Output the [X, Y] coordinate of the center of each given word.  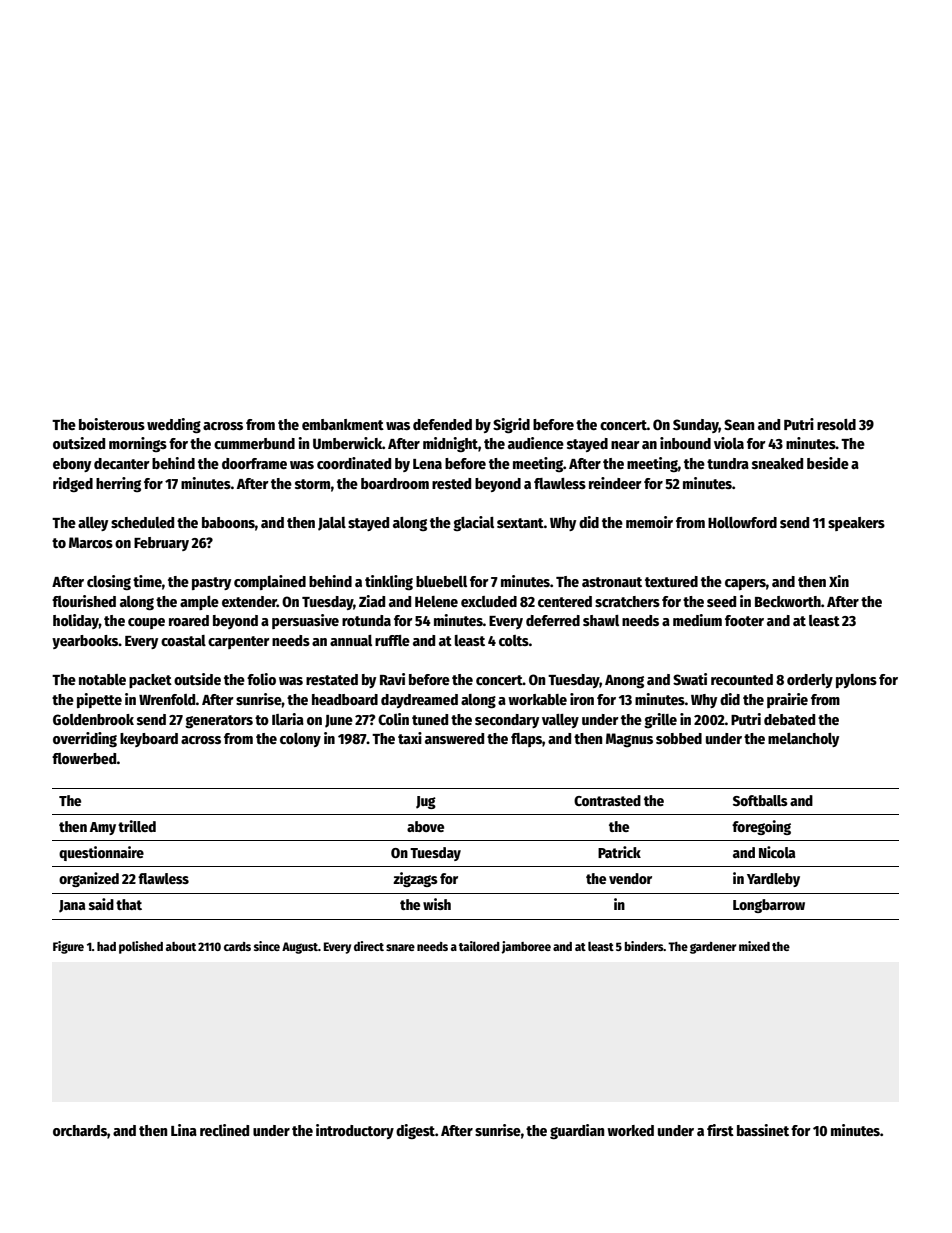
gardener [713, 948]
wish [437, 904]
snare [400, 947]
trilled [137, 826]
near [625, 445]
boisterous [112, 424]
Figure [68, 947]
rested [451, 483]
